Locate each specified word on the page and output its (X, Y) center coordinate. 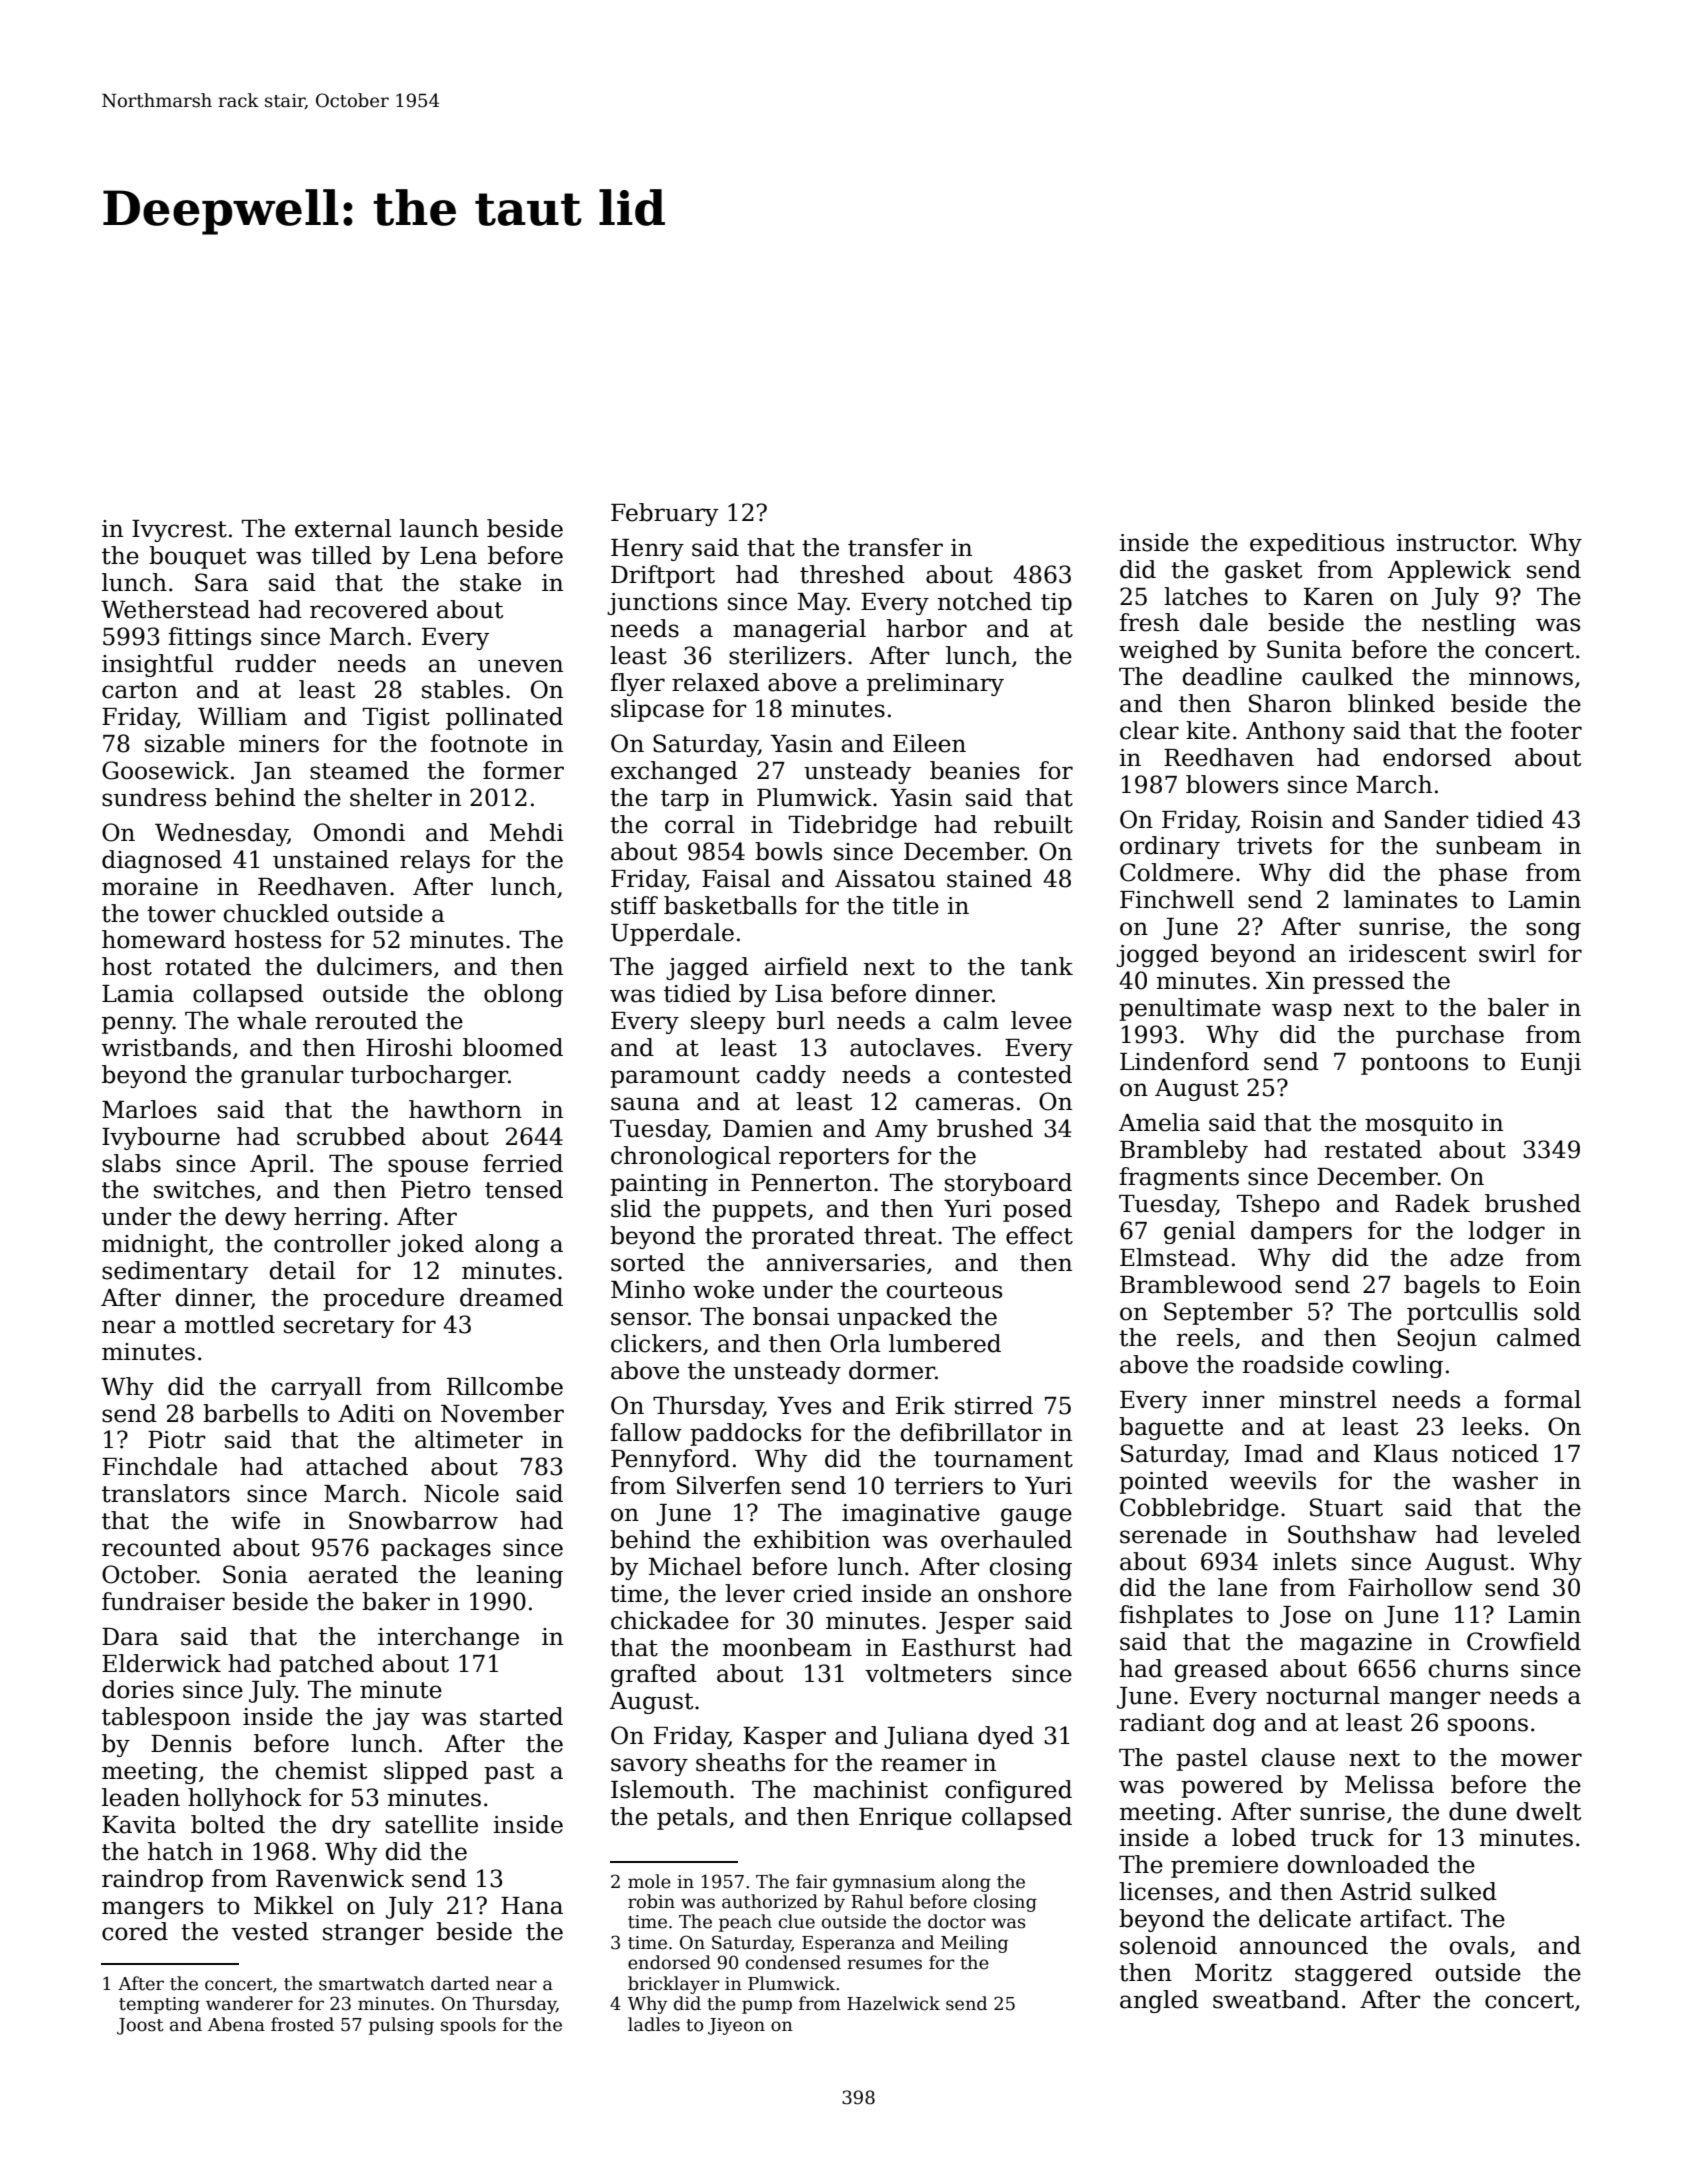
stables (462, 689)
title (915, 905)
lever (755, 1593)
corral (699, 824)
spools (468, 2026)
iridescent (1407, 953)
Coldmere (1176, 872)
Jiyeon (736, 2026)
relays (435, 861)
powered (1232, 1786)
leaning (519, 1576)
